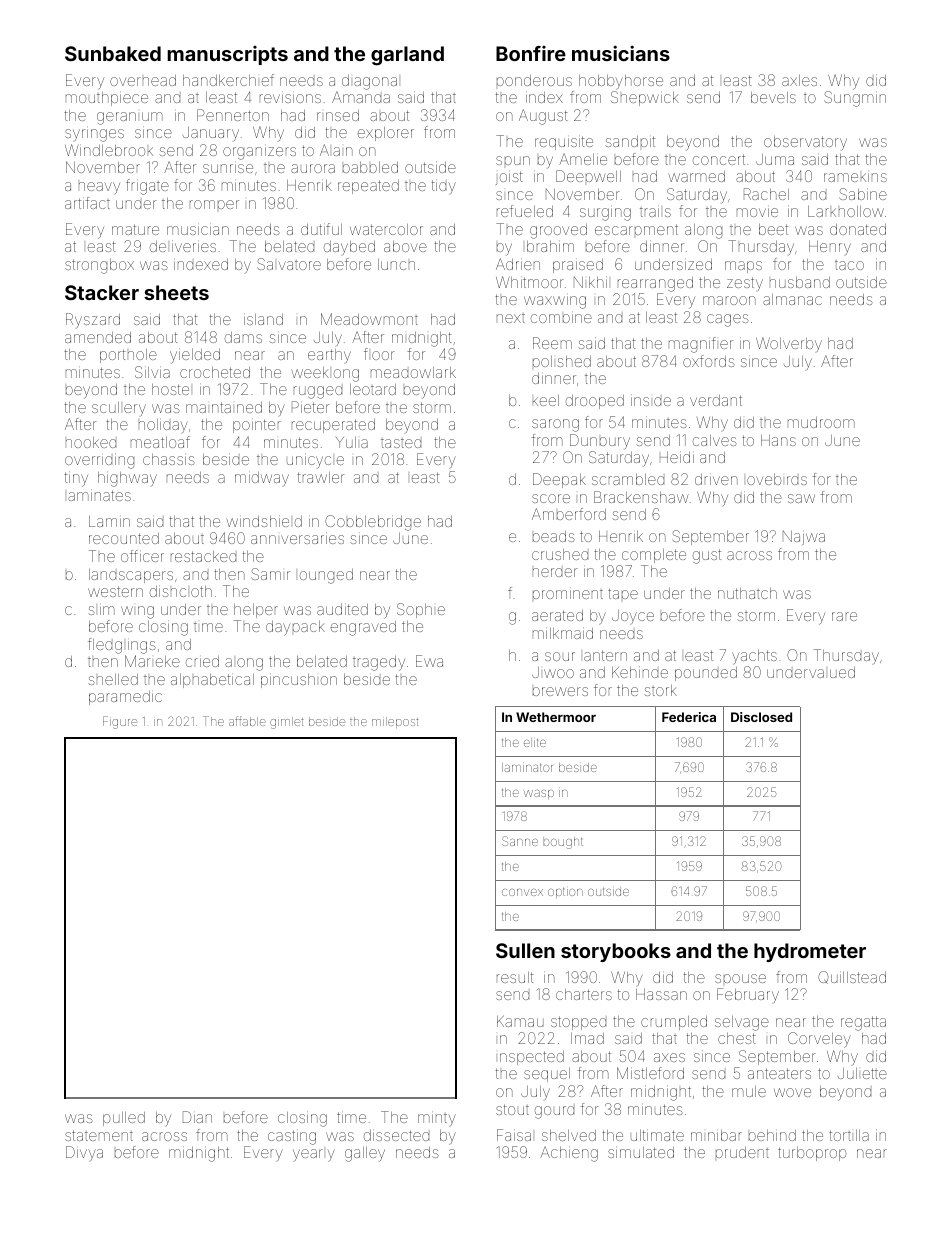 The width and height of the screenshot is (952, 1233). Describe the element at coordinates (810, 952) in the screenshot. I see `hydrometer` at that location.
